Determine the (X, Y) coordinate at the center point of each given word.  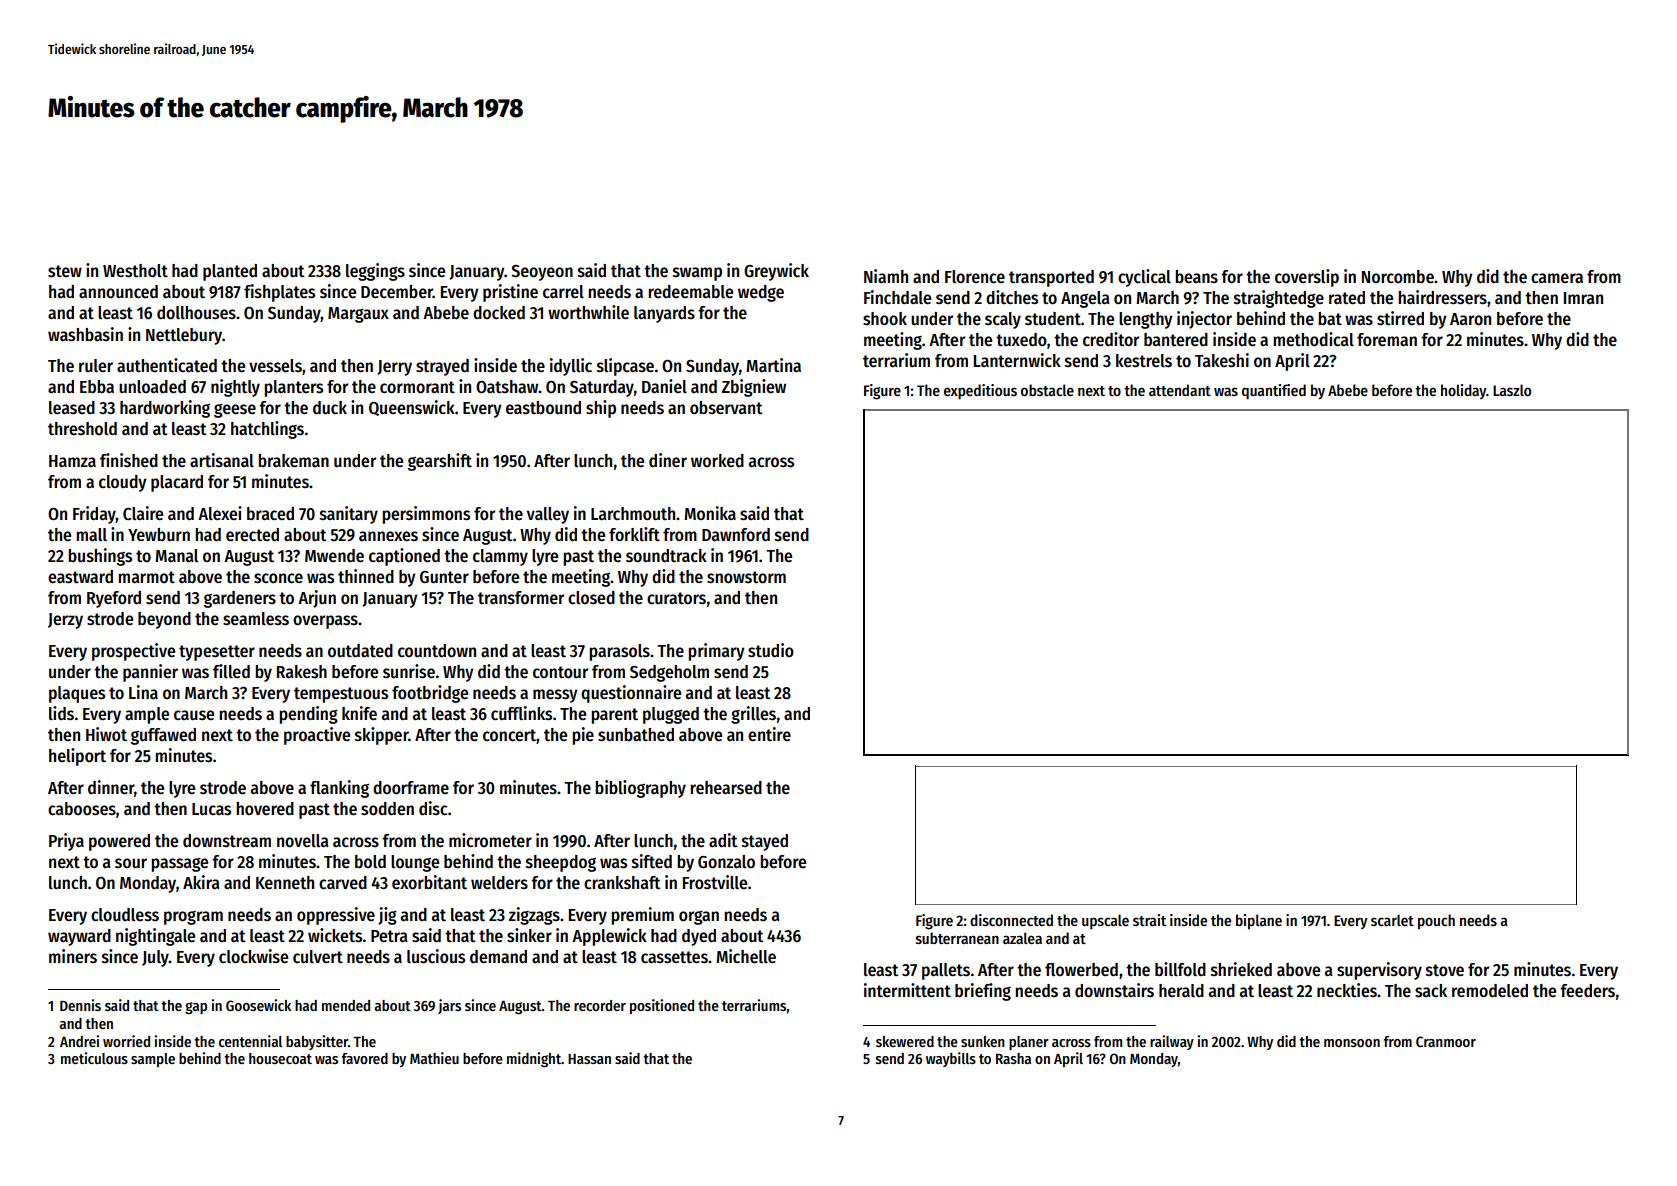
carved (343, 883)
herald (1181, 991)
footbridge (430, 694)
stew (65, 271)
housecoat (280, 1058)
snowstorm (746, 577)
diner (668, 460)
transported (1051, 278)
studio (771, 650)
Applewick (609, 937)
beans (1196, 277)
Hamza (72, 461)
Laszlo (1512, 390)
